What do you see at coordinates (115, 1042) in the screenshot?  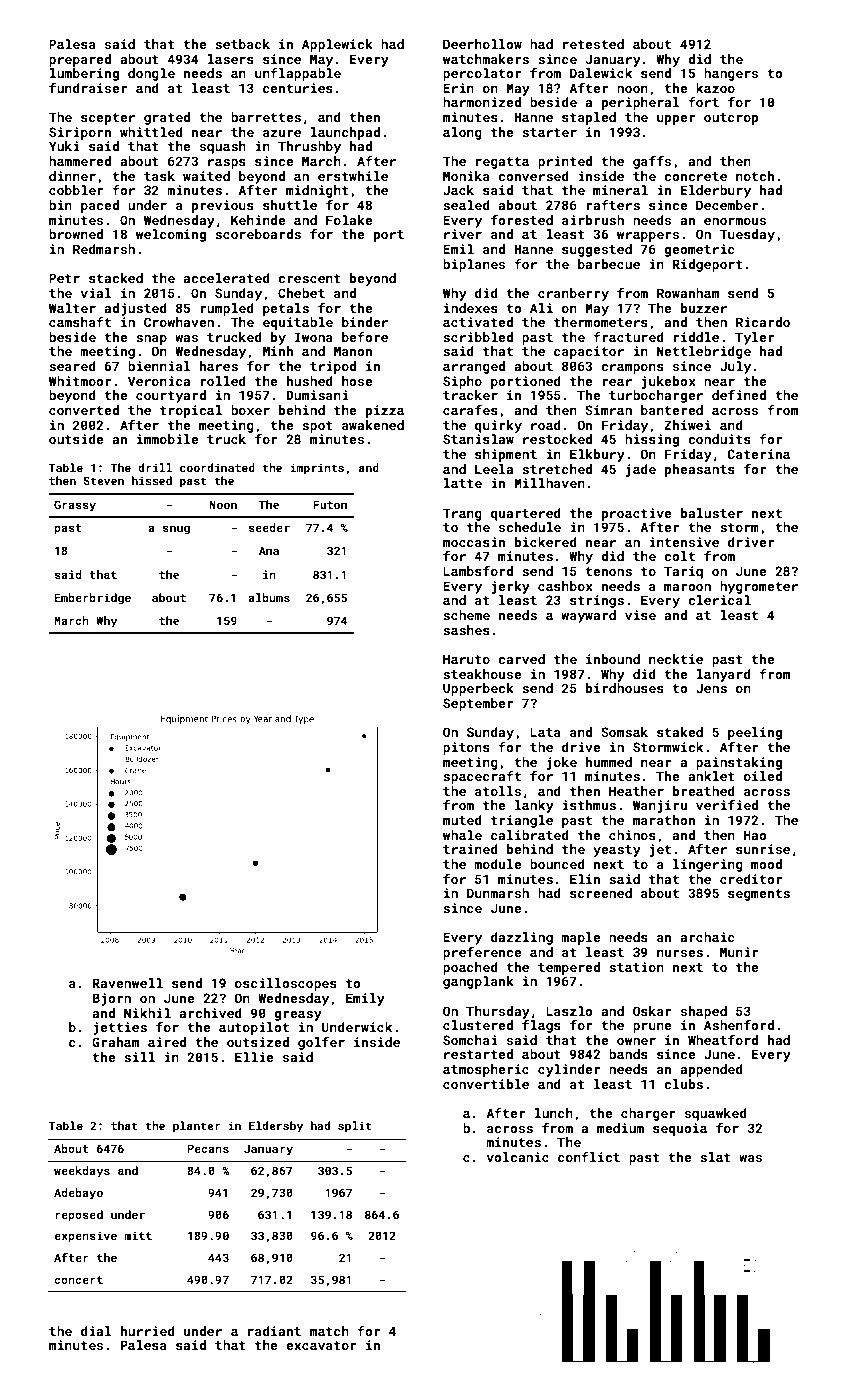 I see `Graham` at bounding box center [115, 1042].
